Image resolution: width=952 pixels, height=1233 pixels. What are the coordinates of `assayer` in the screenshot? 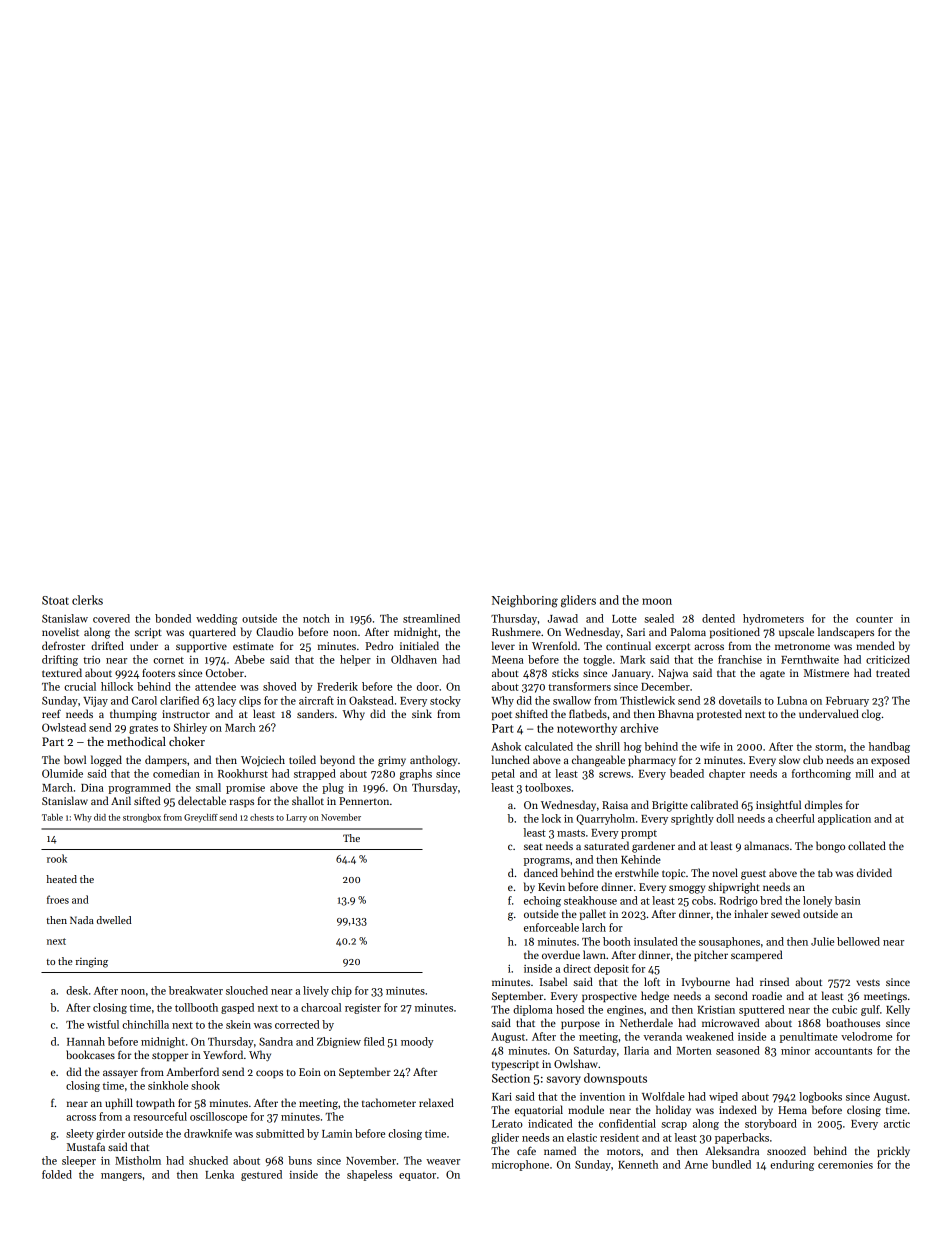 It's located at (120, 1074).
